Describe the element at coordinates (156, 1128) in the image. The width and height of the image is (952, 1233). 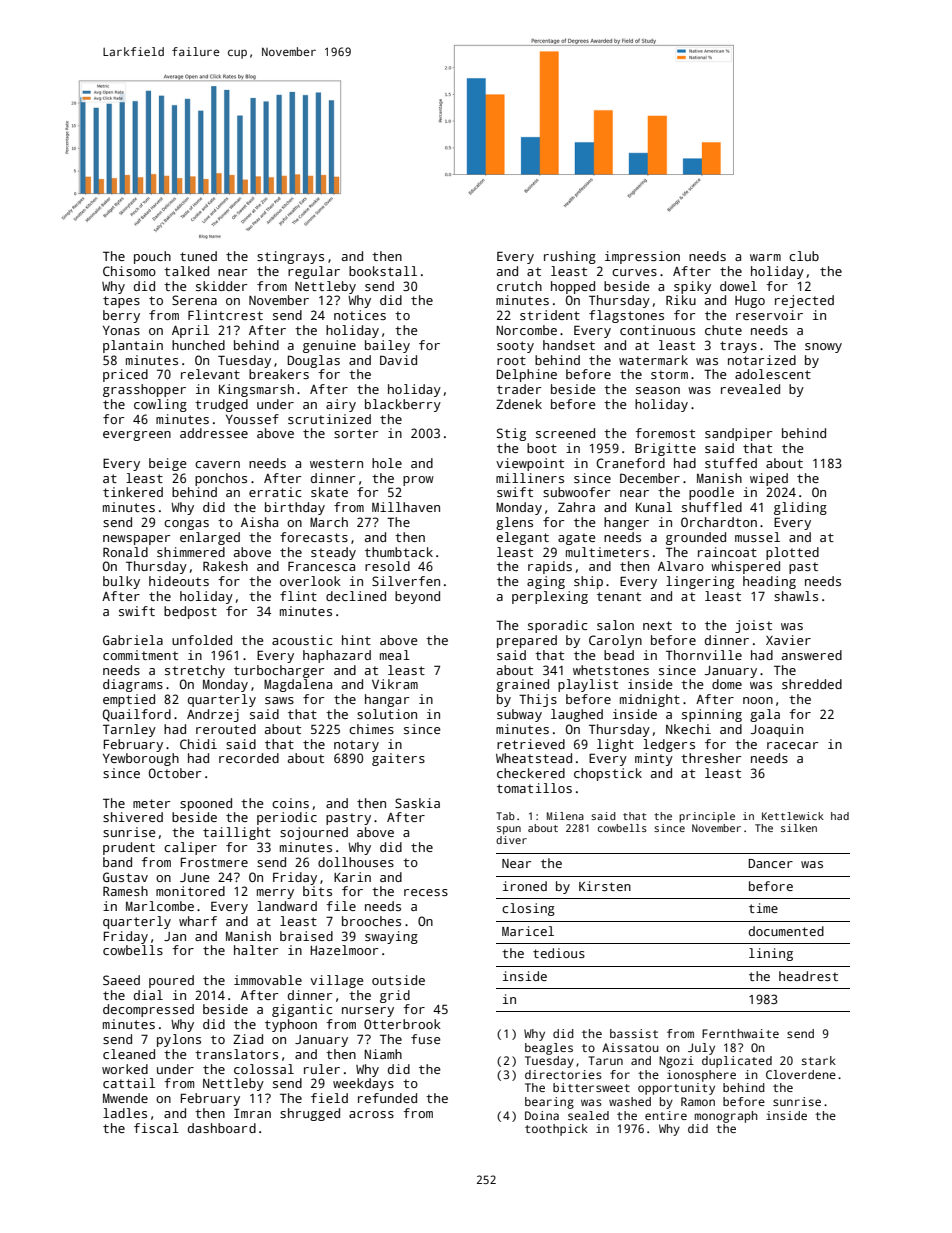
I see `fiscal` at that location.
